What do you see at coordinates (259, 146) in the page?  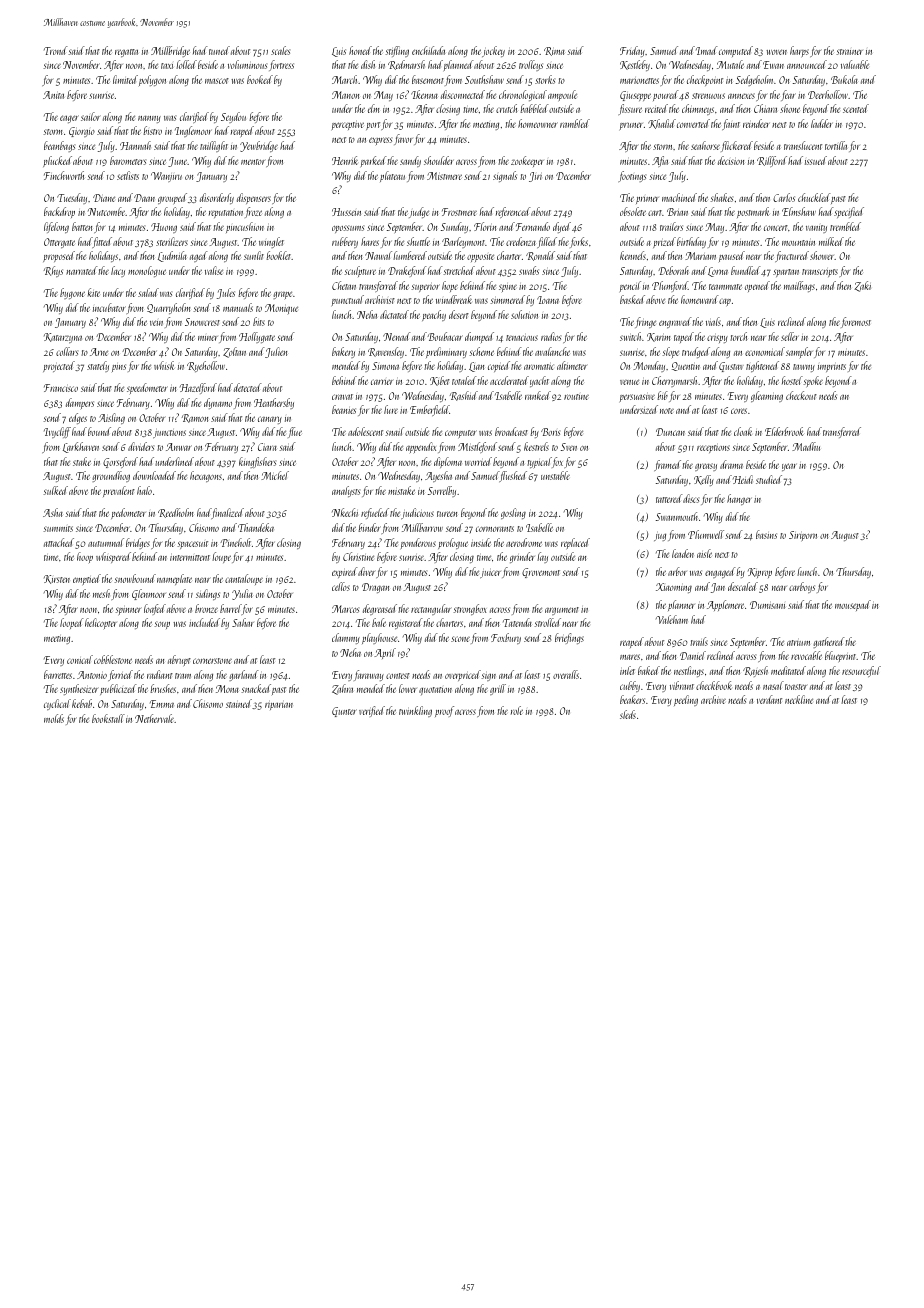 I see `Yewbridge` at bounding box center [259, 146].
